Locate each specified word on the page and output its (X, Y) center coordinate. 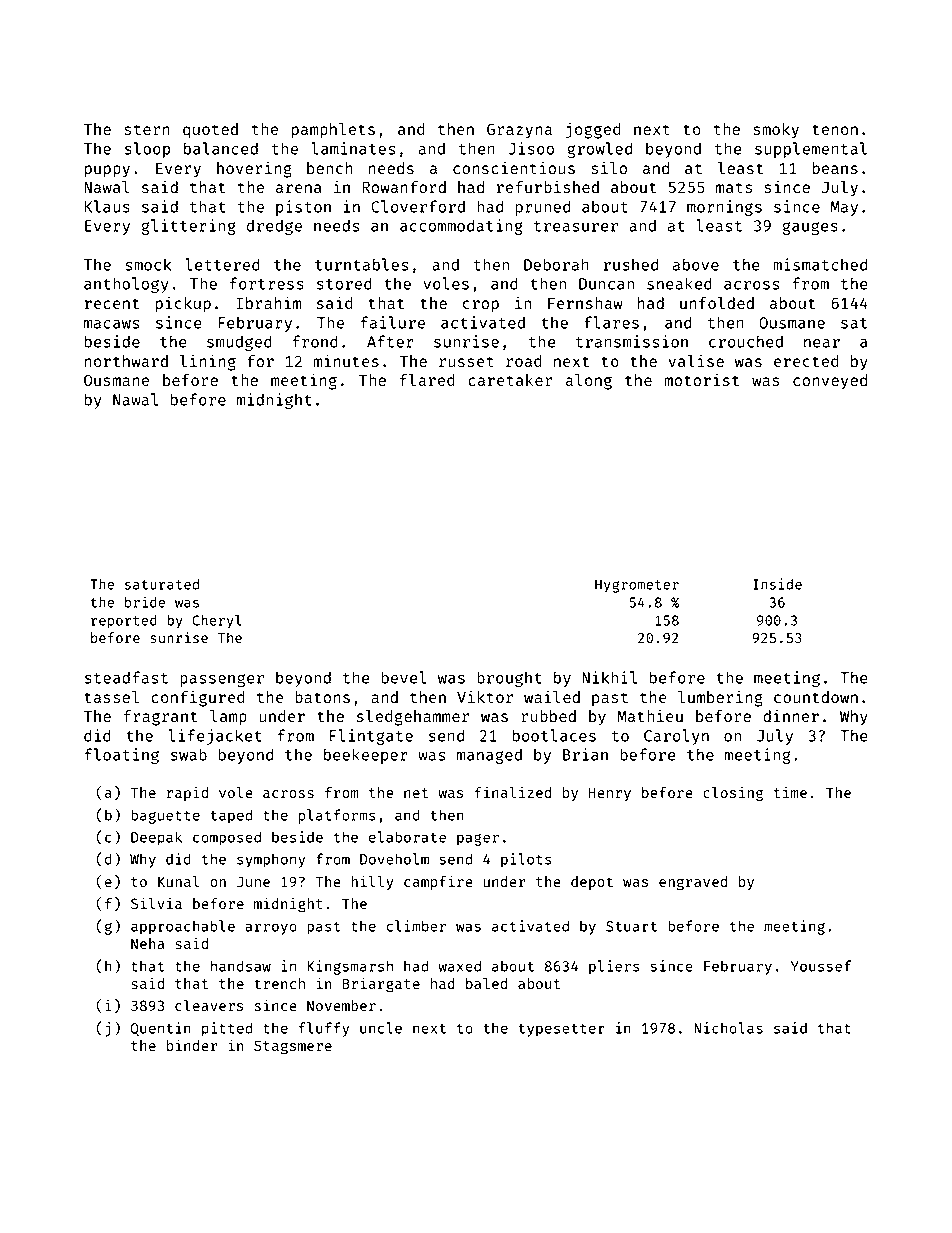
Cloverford (418, 206)
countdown (816, 697)
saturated (162, 584)
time (790, 792)
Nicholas (728, 1028)
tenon (835, 129)
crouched (746, 341)
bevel (403, 677)
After (390, 341)
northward (126, 361)
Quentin (161, 1029)
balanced (221, 148)
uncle (381, 1028)
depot (592, 883)
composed (227, 838)
